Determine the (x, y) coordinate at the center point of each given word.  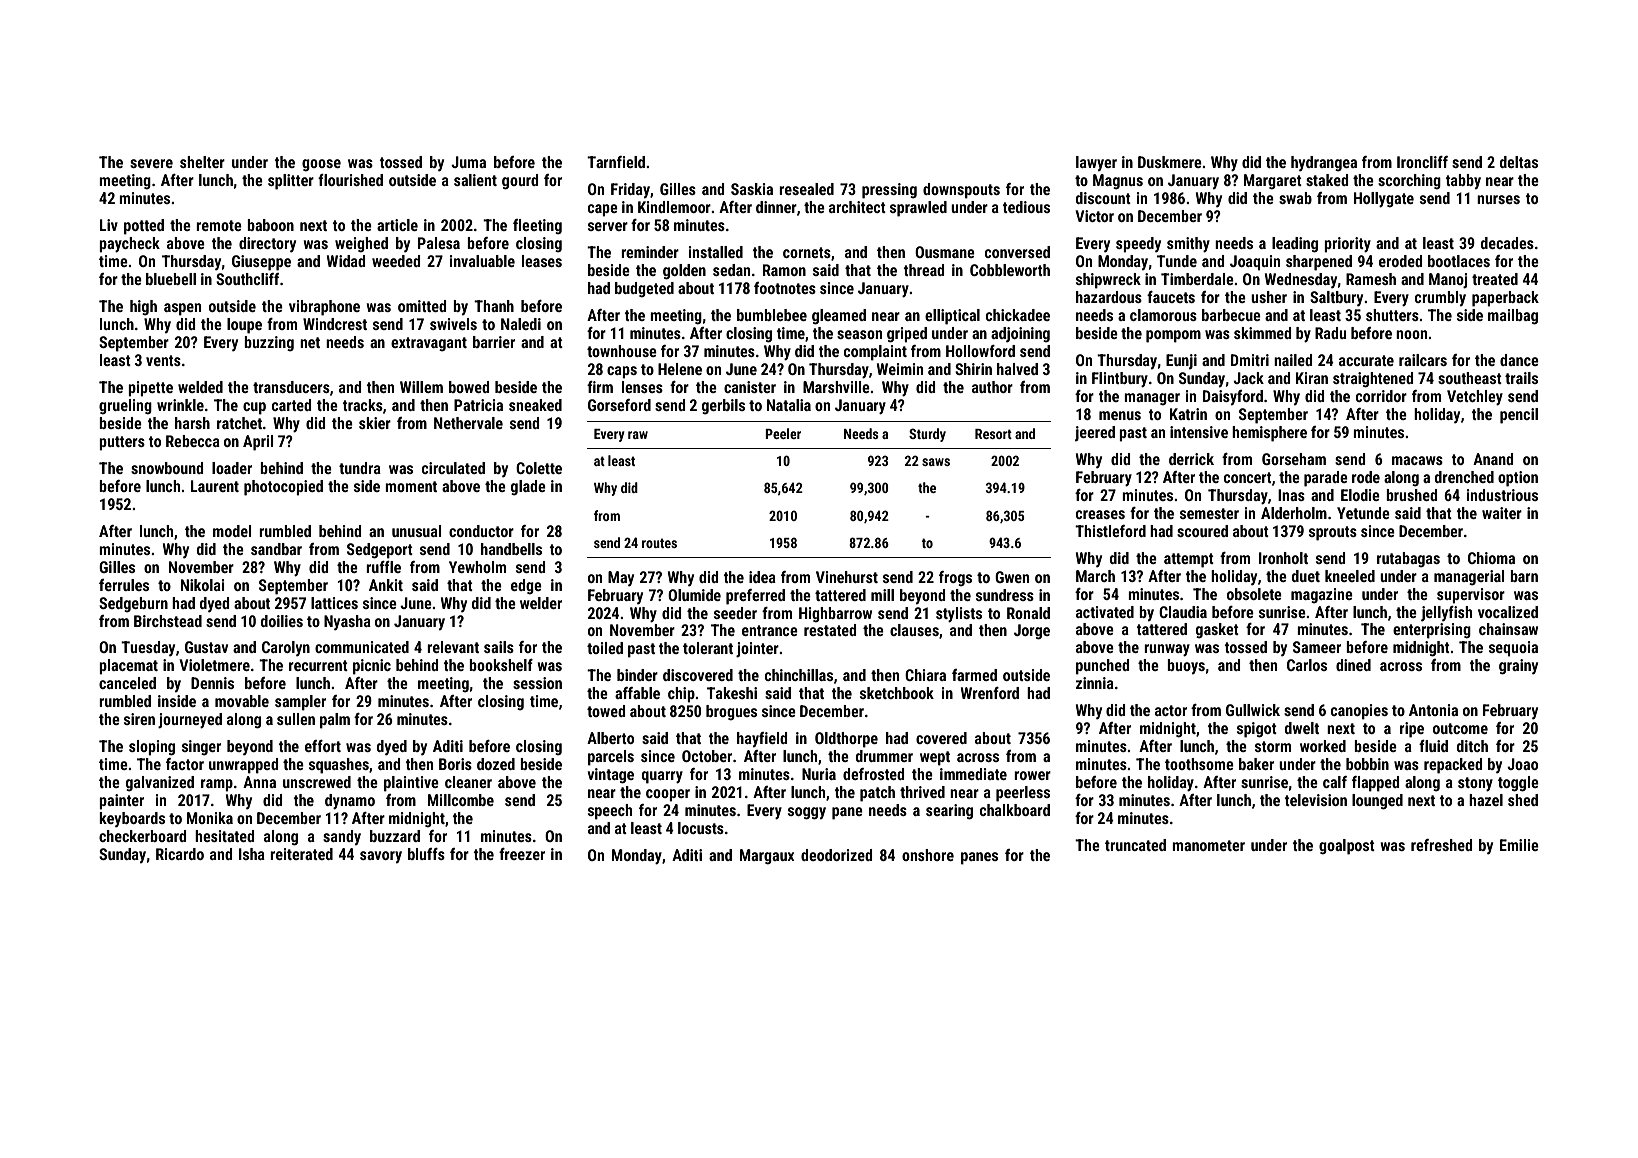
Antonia (1433, 710)
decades (1507, 243)
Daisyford (1233, 397)
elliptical (952, 317)
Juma (468, 162)
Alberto (610, 738)
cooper (668, 795)
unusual (416, 531)
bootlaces (1459, 261)
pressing (889, 191)
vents (163, 360)
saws (936, 462)
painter (121, 802)
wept (935, 758)
